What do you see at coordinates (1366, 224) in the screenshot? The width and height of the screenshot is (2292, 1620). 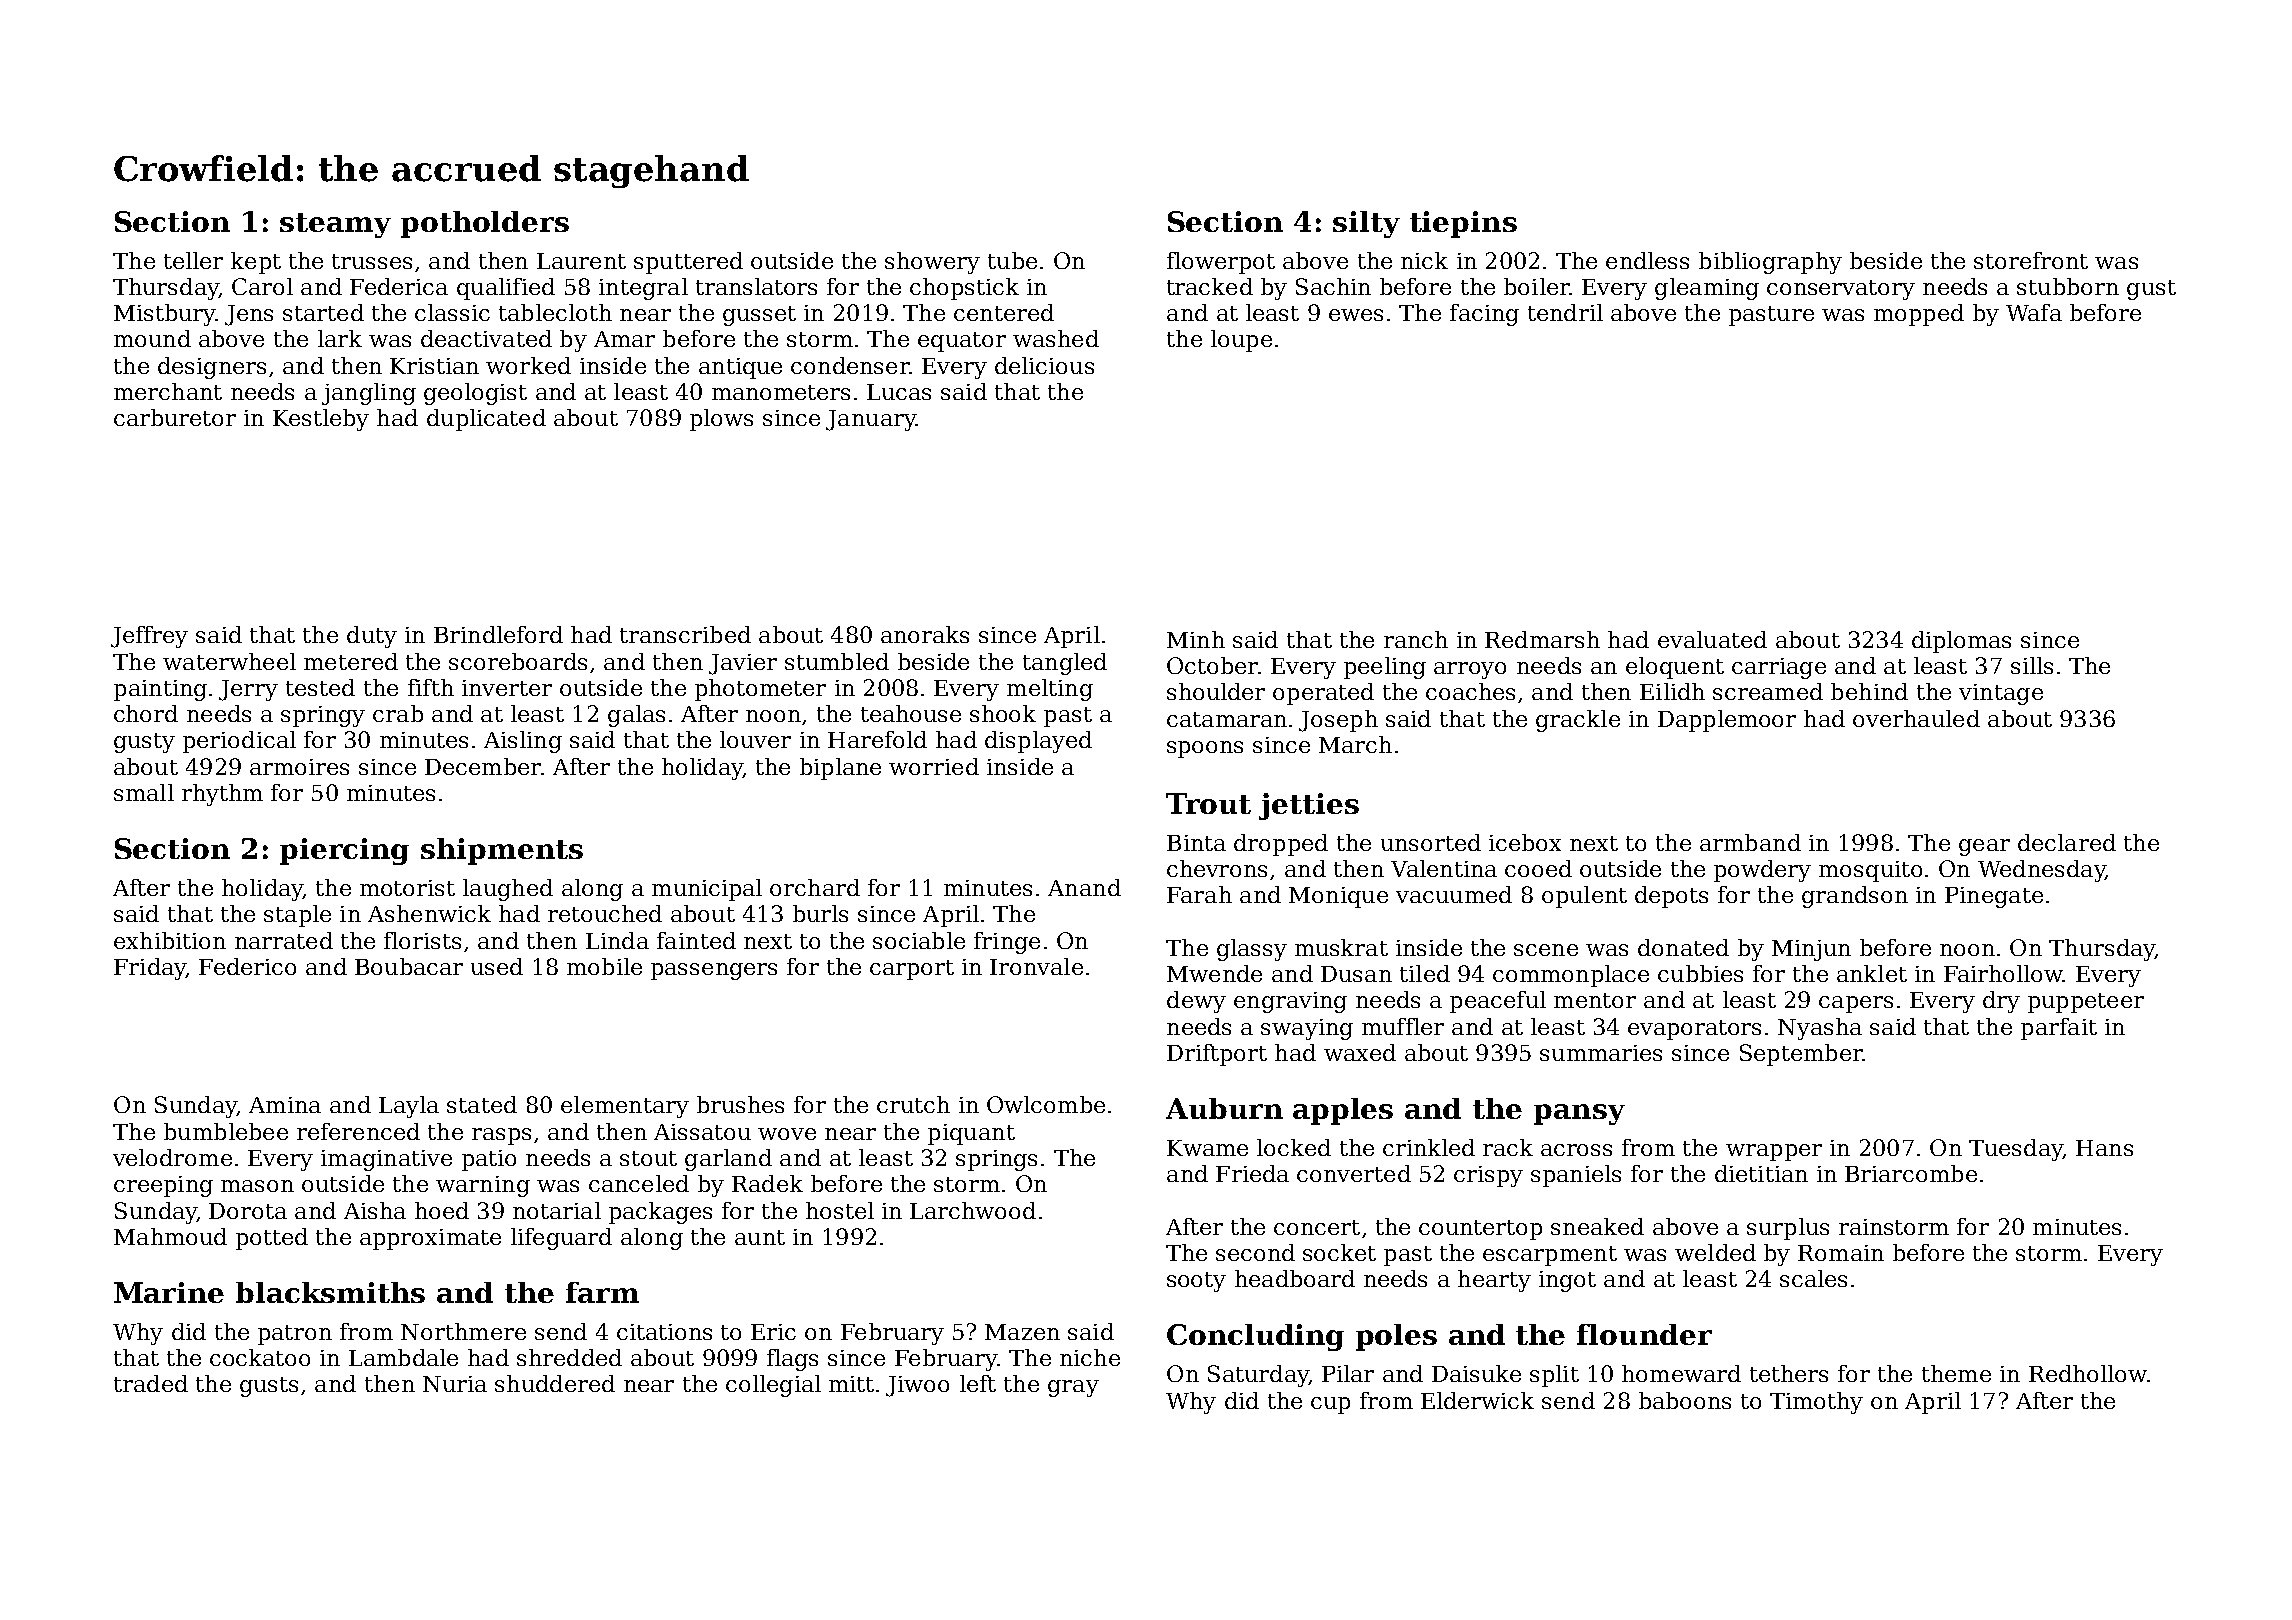 I see `silty` at bounding box center [1366, 224].
